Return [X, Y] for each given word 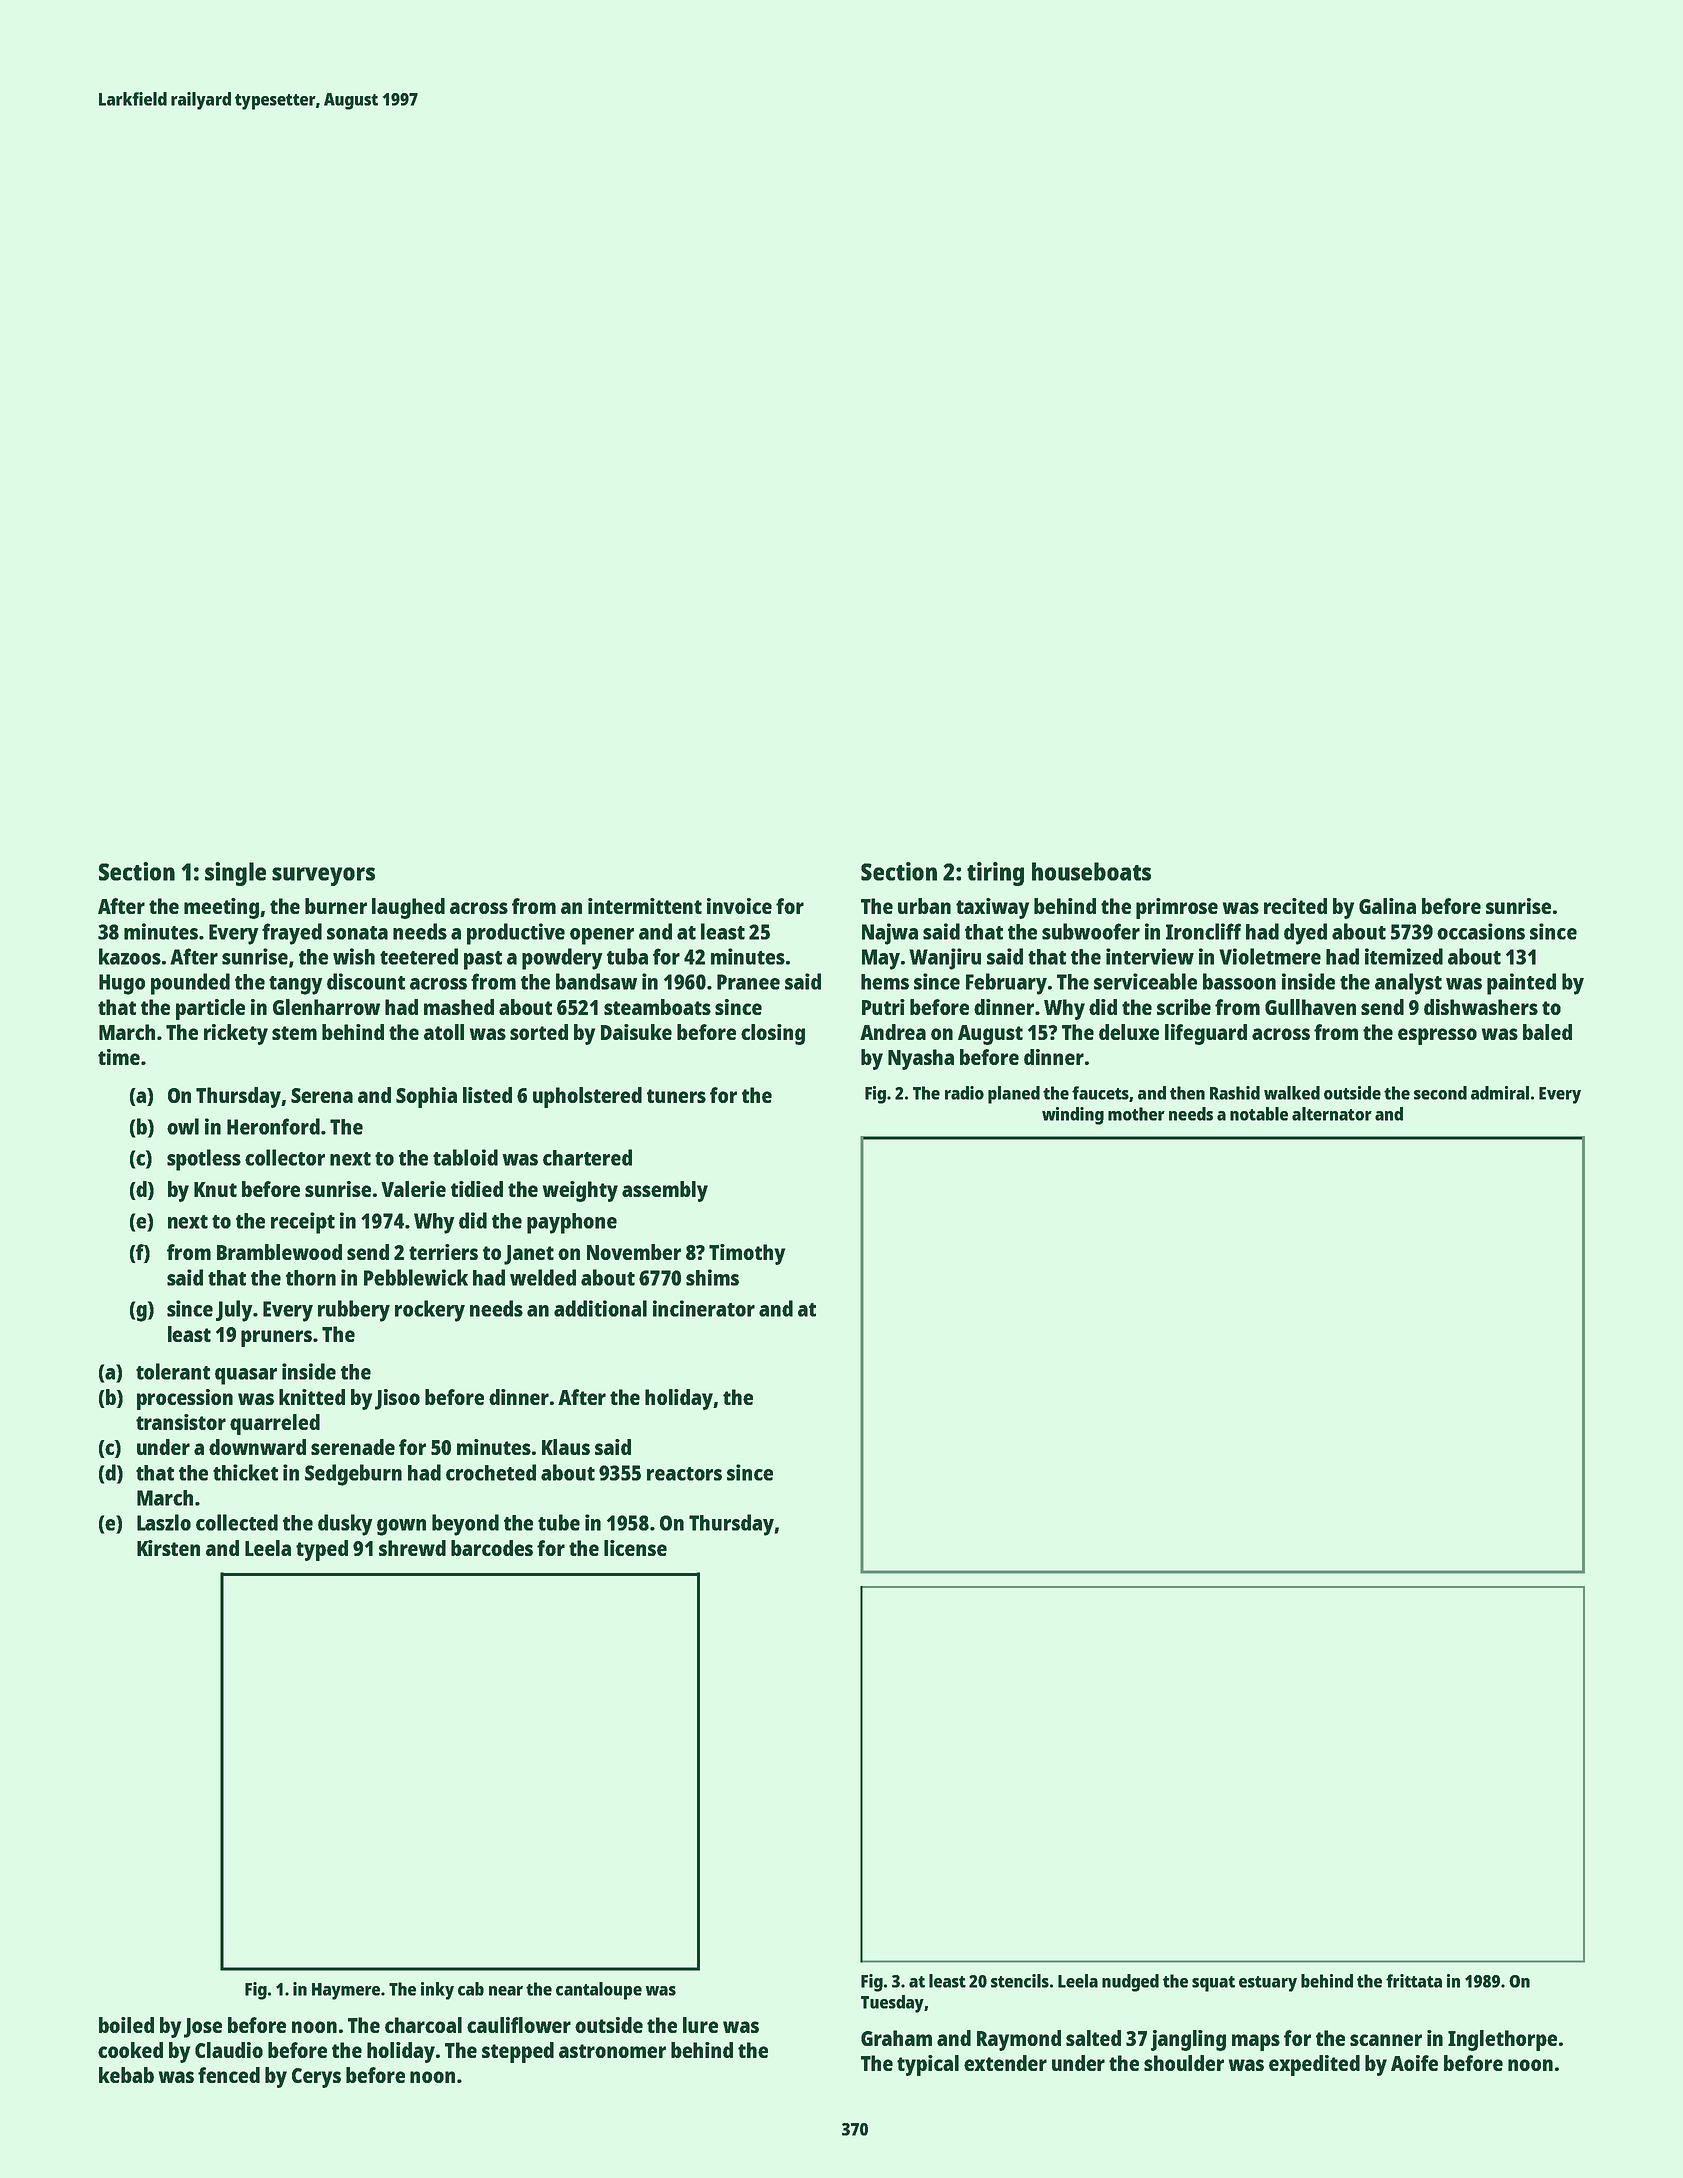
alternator [1332, 1114]
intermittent [645, 906]
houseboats [1091, 871]
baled [1547, 1032]
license [635, 1548]
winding [1073, 1116]
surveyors [323, 876]
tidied [477, 1189]
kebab [126, 2075]
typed [322, 1550]
